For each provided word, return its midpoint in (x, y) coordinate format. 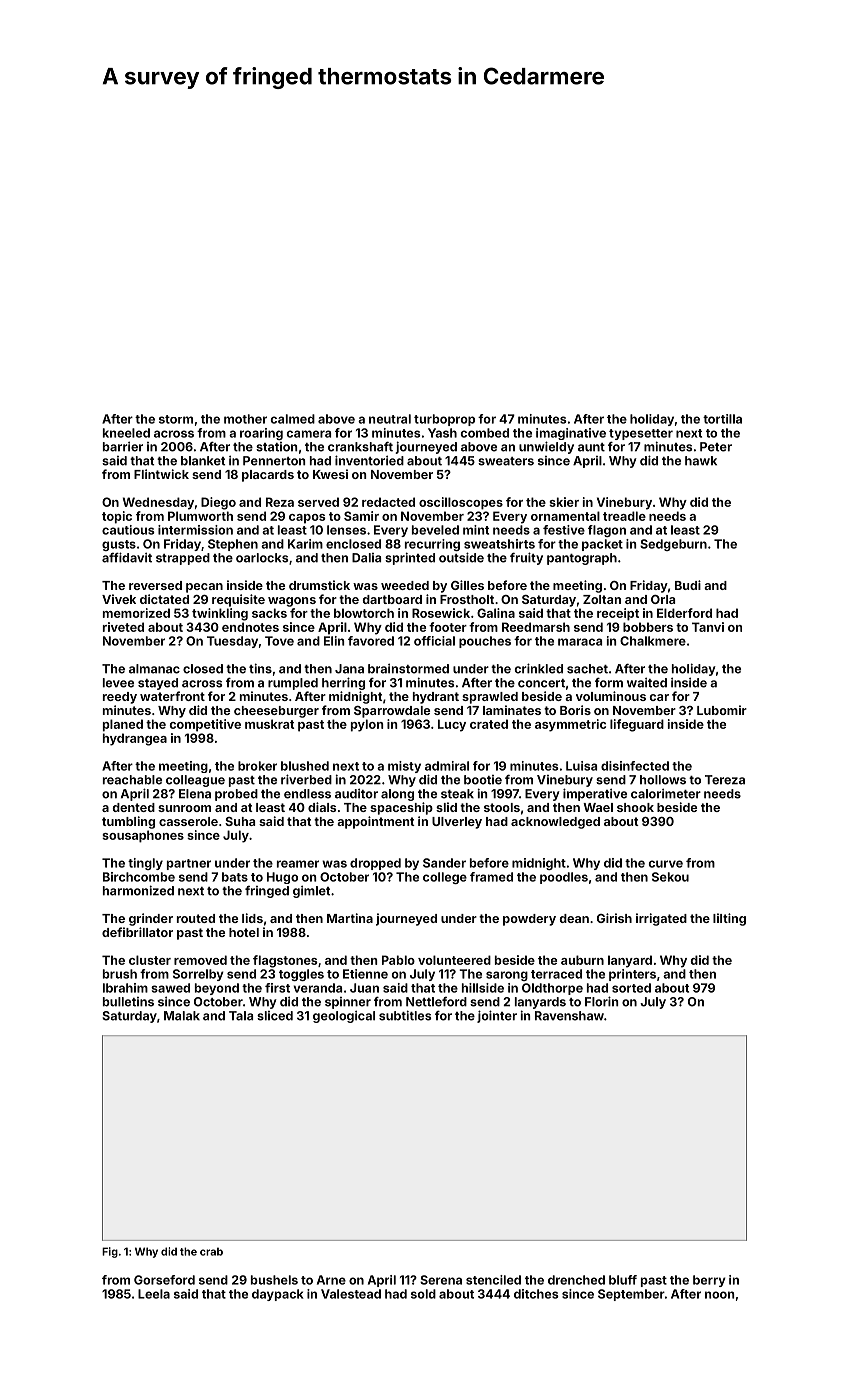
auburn (582, 960)
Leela (154, 1294)
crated (489, 724)
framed (491, 877)
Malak (182, 1016)
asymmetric (570, 725)
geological (344, 1016)
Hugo (282, 878)
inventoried (369, 460)
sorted (631, 988)
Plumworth (200, 516)
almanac (154, 669)
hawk (701, 461)
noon (719, 1295)
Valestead (351, 1294)
